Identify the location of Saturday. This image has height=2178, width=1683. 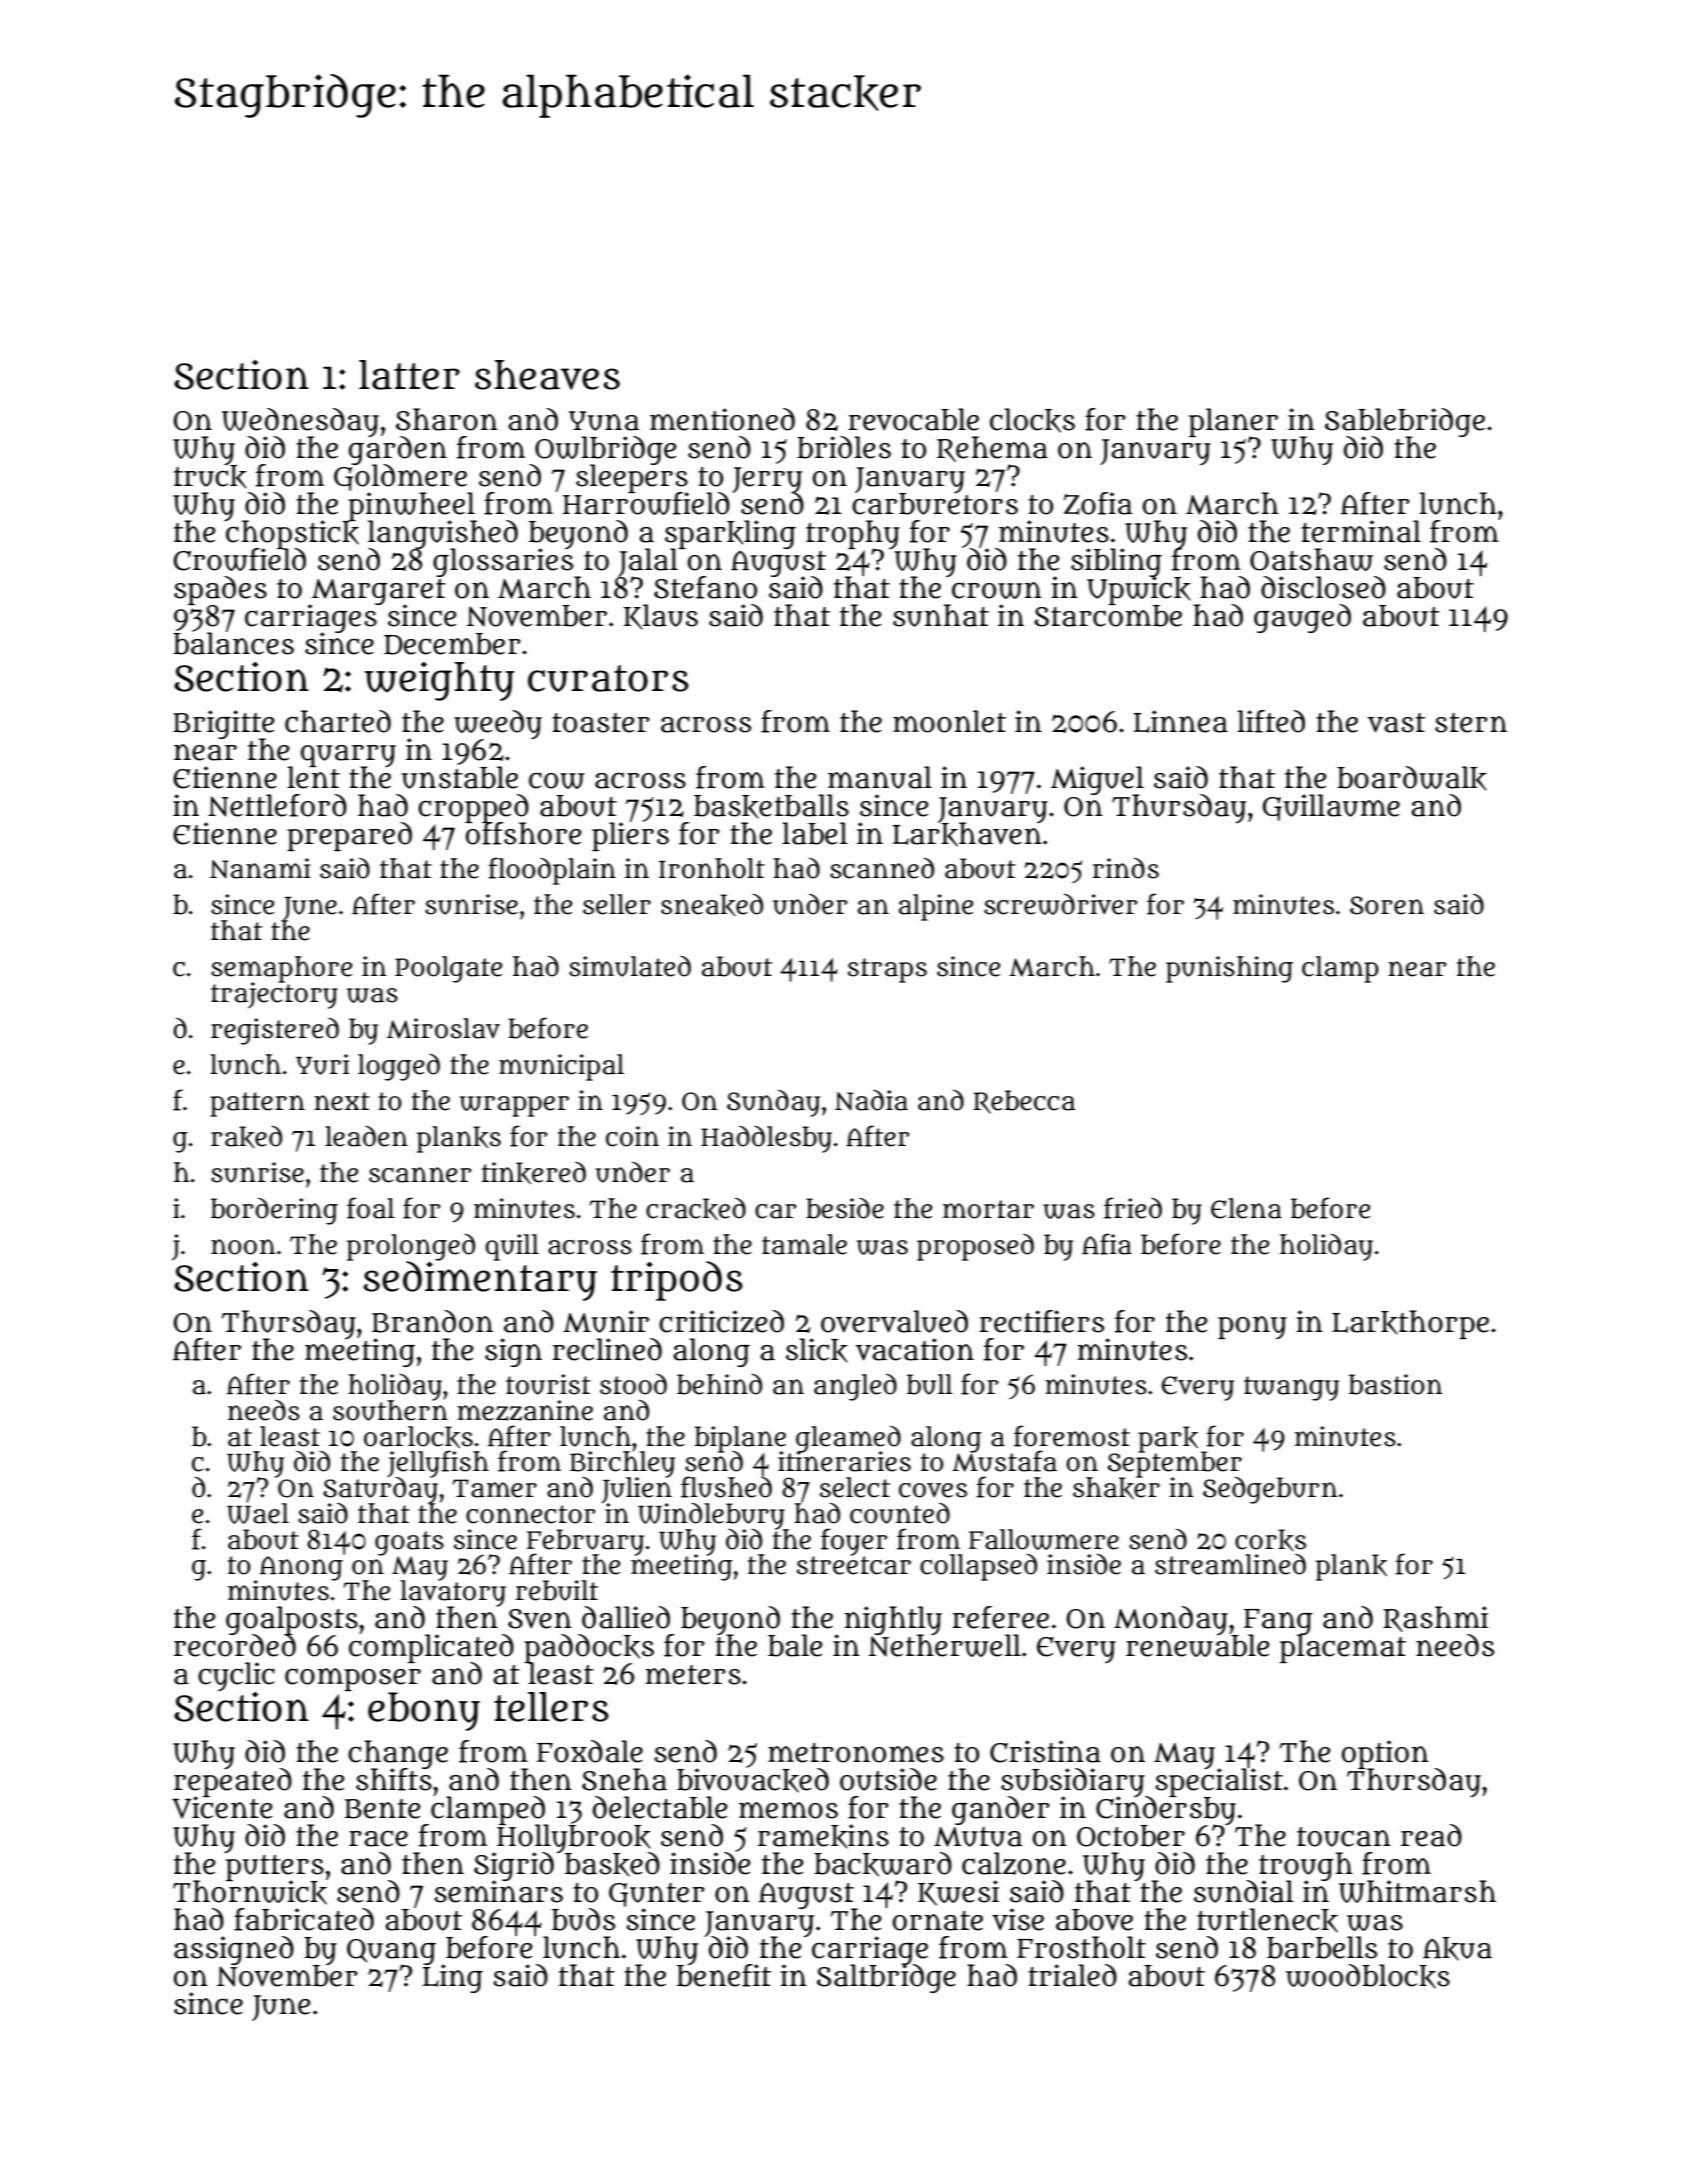
(380, 1490).
